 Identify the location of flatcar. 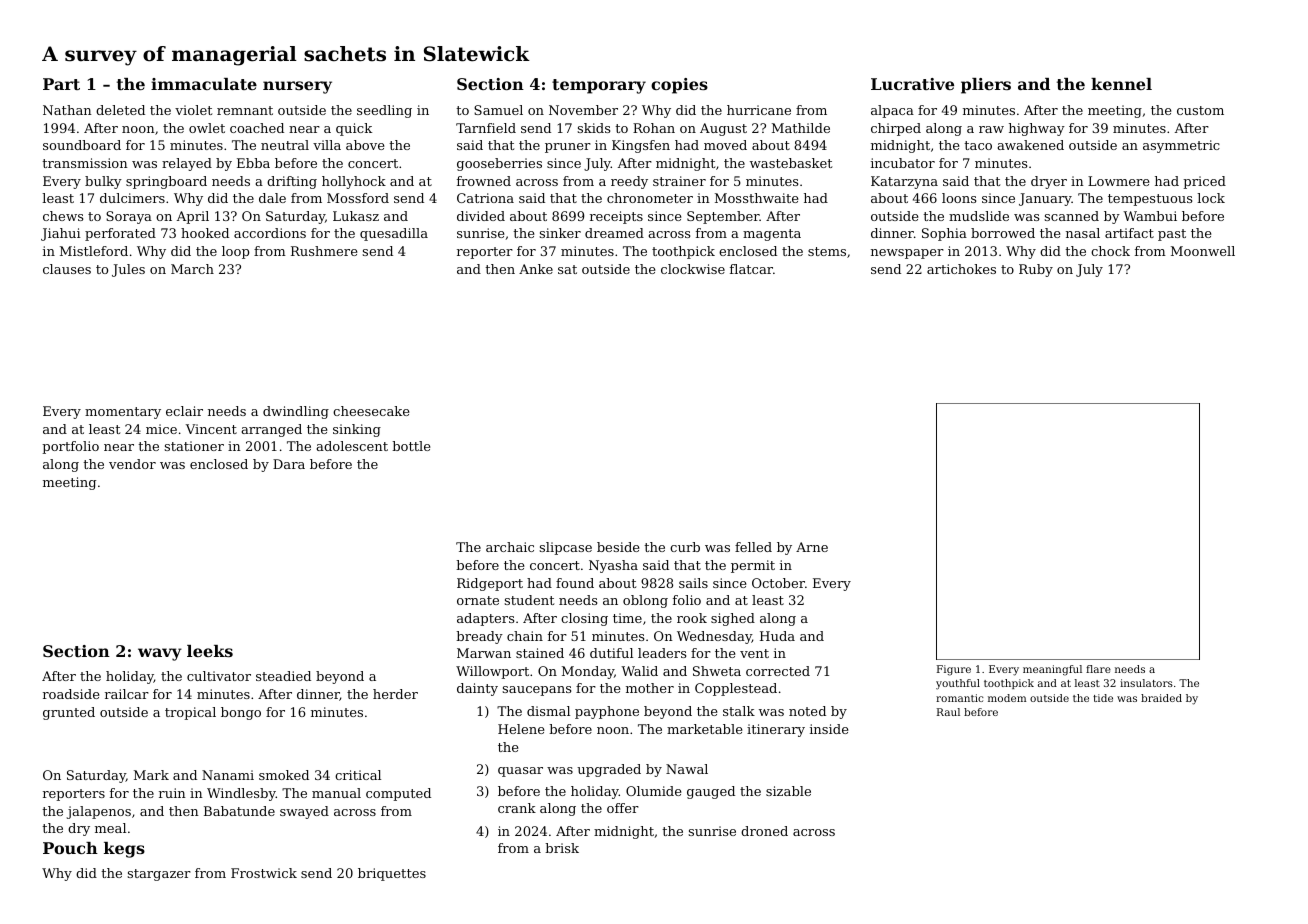
(751, 269).
